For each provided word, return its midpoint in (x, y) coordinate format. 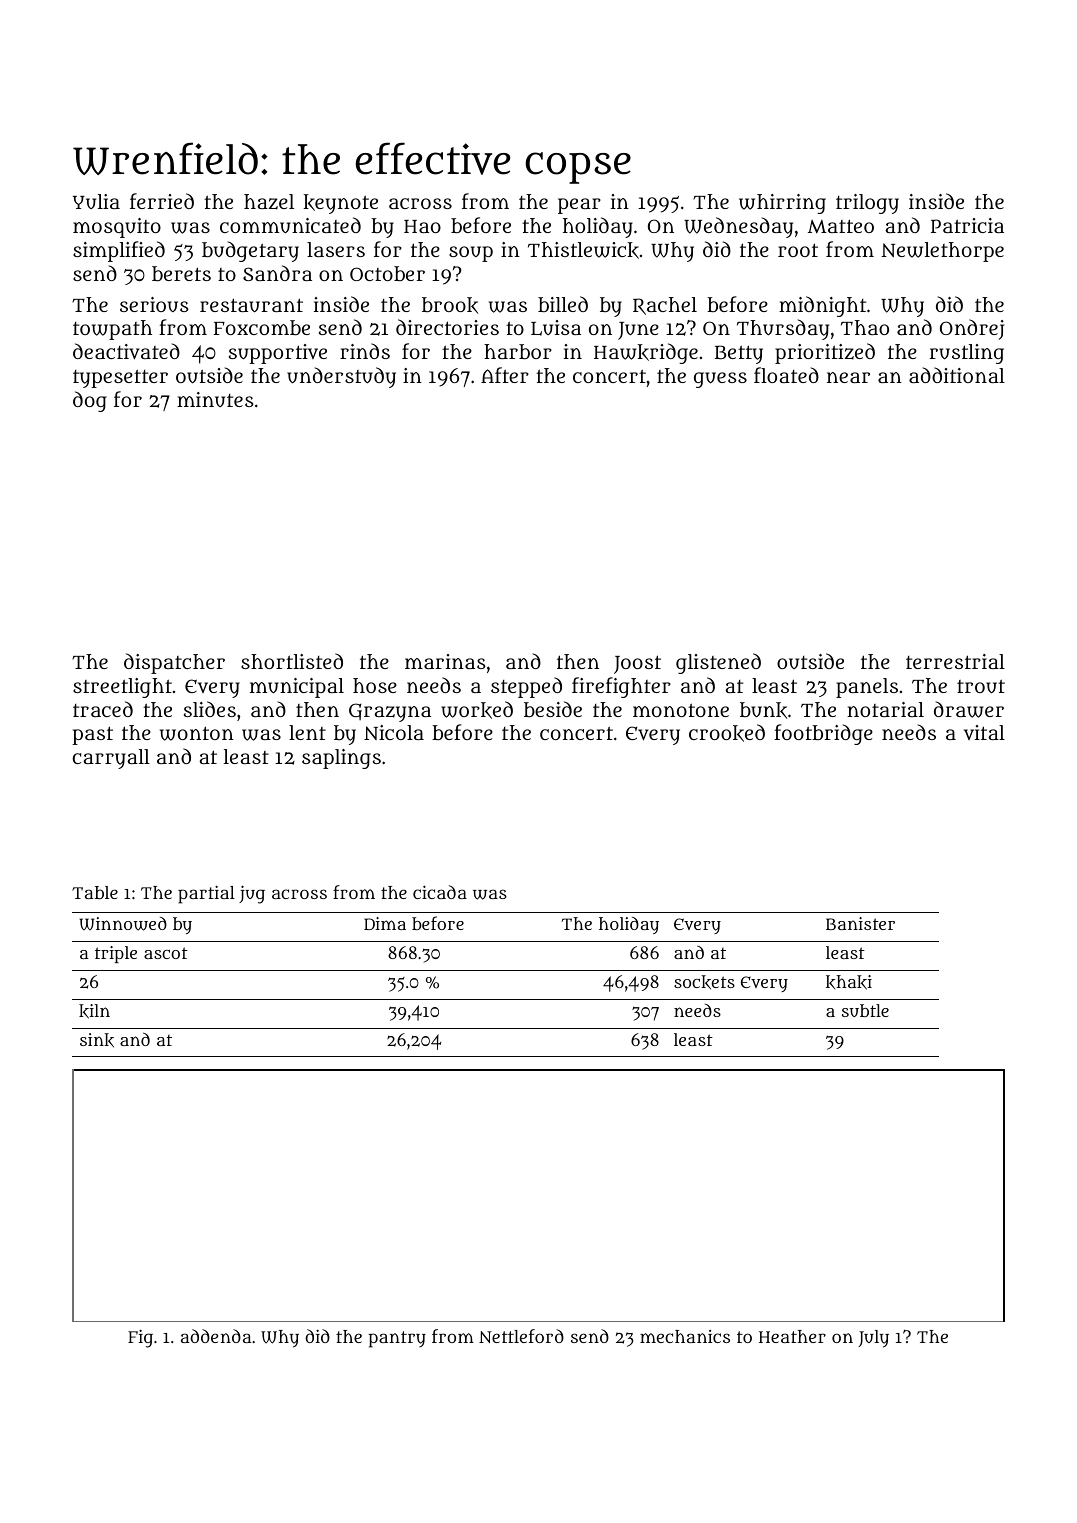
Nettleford (521, 1336)
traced (103, 709)
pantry (397, 1339)
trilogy (867, 204)
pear (579, 206)
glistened (718, 663)
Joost (637, 664)
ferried (162, 201)
